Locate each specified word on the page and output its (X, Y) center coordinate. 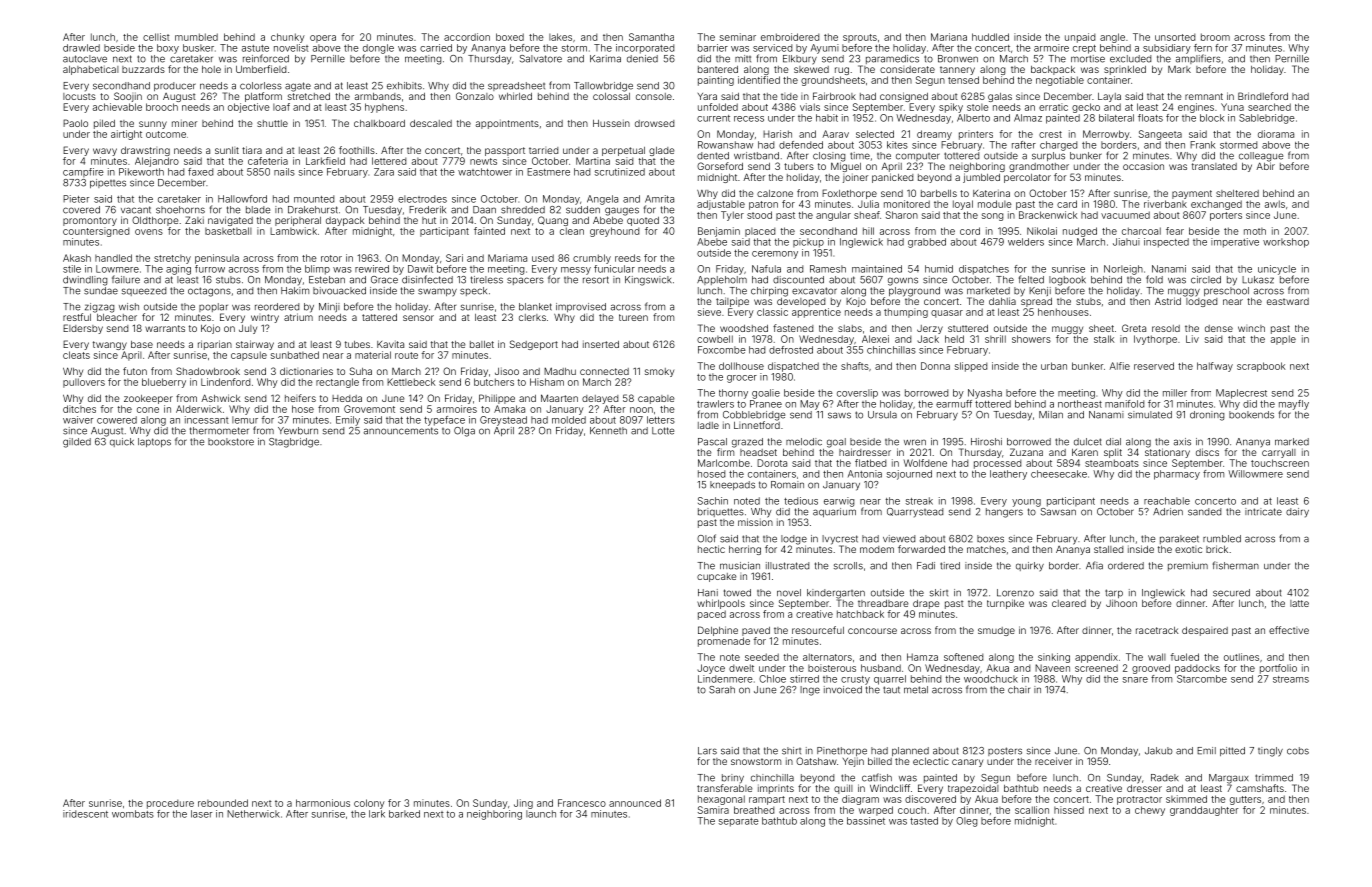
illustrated (787, 566)
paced (712, 615)
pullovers (84, 383)
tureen (633, 317)
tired (950, 566)
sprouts (860, 38)
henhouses (1063, 312)
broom (1215, 37)
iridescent (85, 814)
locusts (79, 96)
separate (739, 822)
